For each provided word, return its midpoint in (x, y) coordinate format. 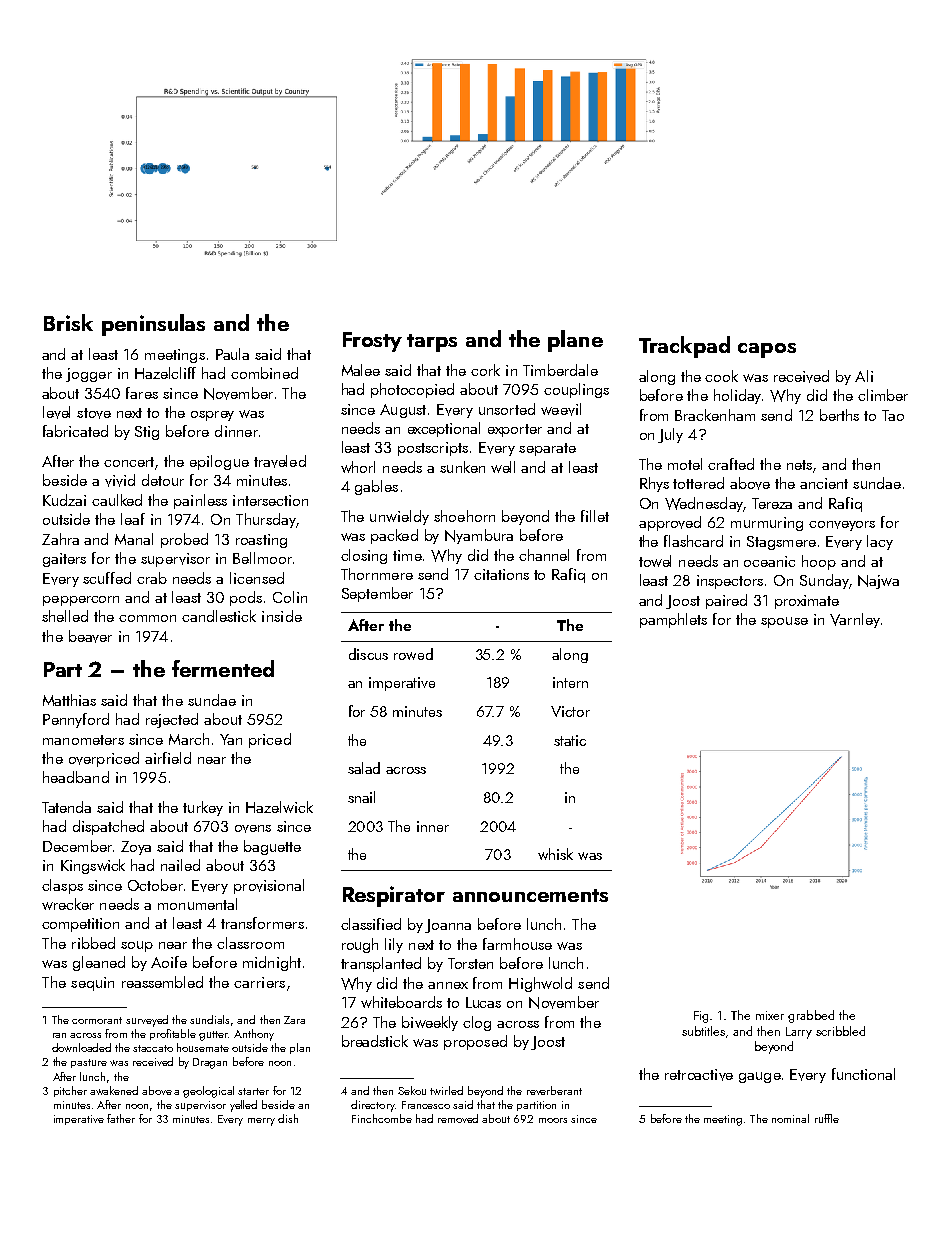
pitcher (70, 1091)
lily (394, 945)
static (570, 740)
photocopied (412, 390)
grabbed (811, 1016)
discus (368, 654)
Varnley (855, 620)
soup (137, 946)
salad (364, 768)
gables (376, 487)
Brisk (68, 322)
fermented (223, 668)
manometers (83, 740)
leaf (133, 519)
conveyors (842, 526)
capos (767, 350)
